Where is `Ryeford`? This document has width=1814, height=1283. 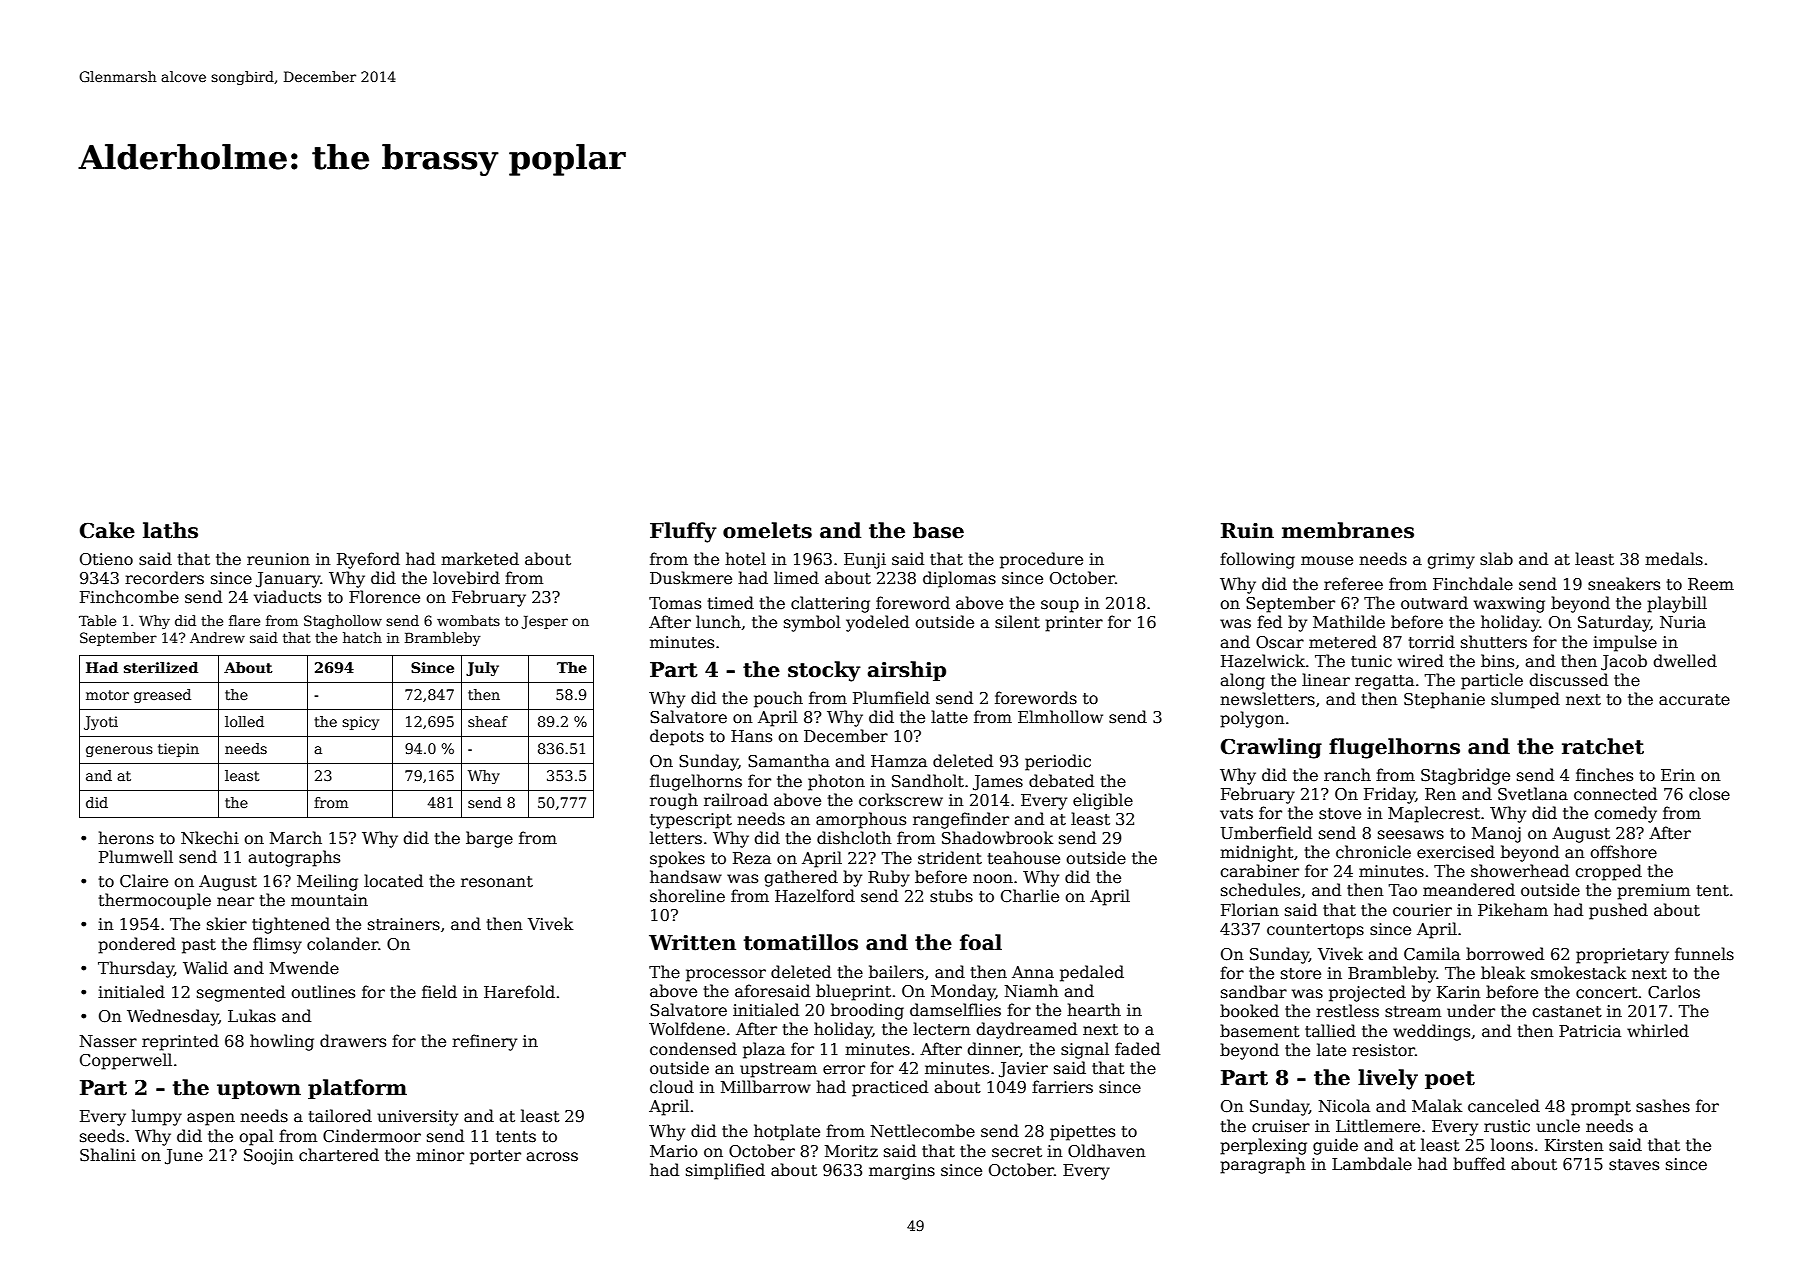
Ryeford is located at coordinates (368, 560).
